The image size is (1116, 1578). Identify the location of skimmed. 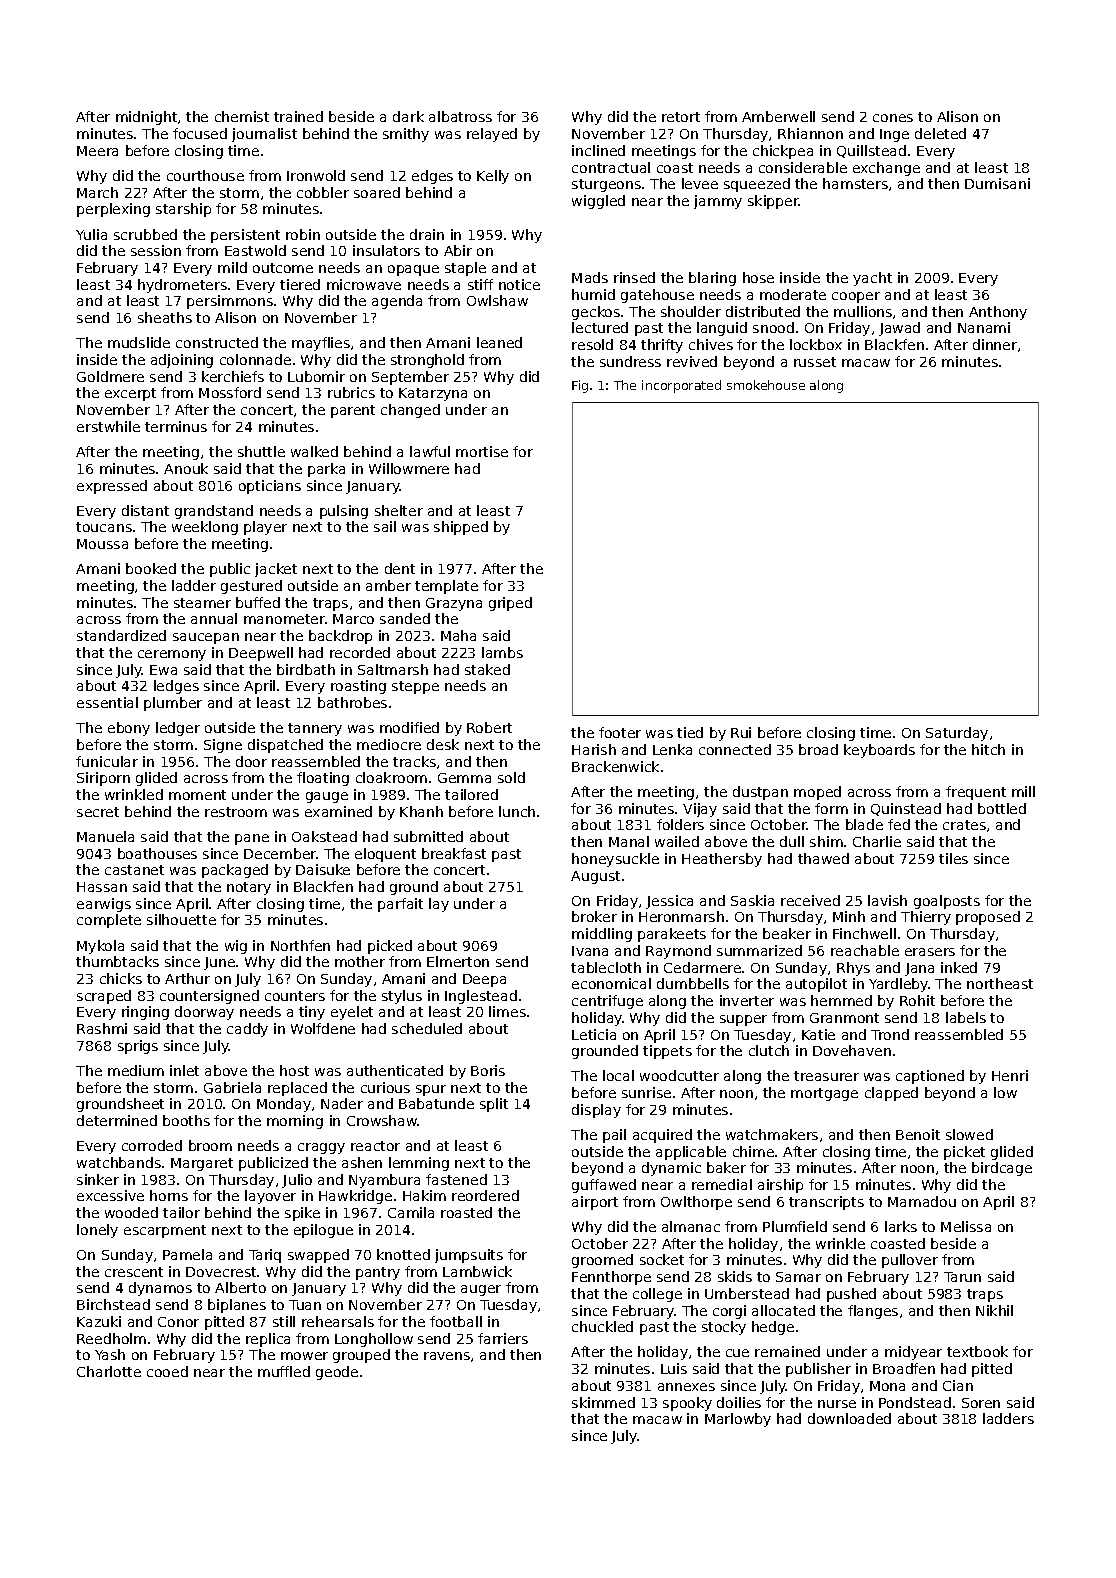
(603, 1402).
